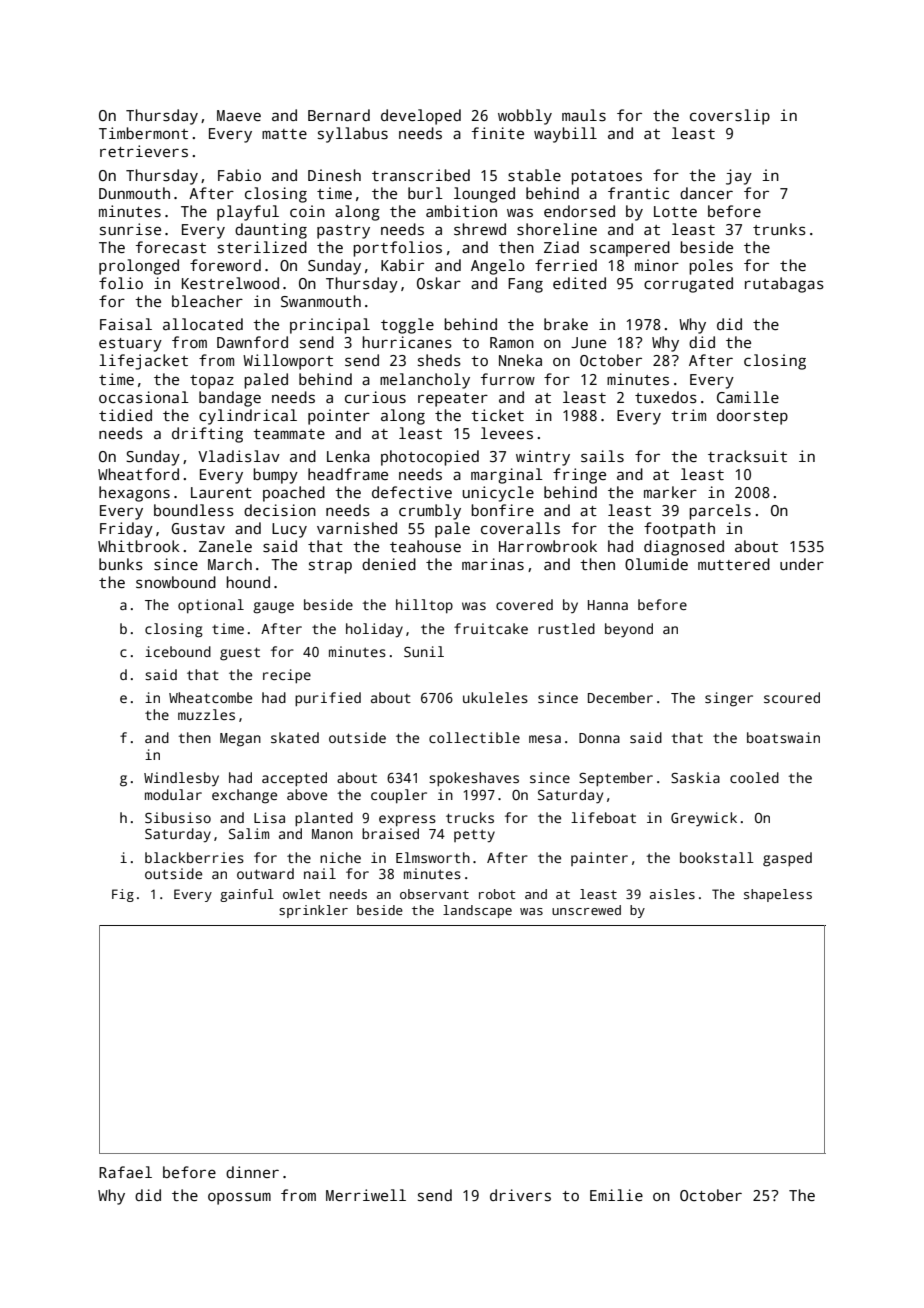 This image has width=924, height=1308. Describe the element at coordinates (123, 895) in the image. I see `Fig` at that location.
